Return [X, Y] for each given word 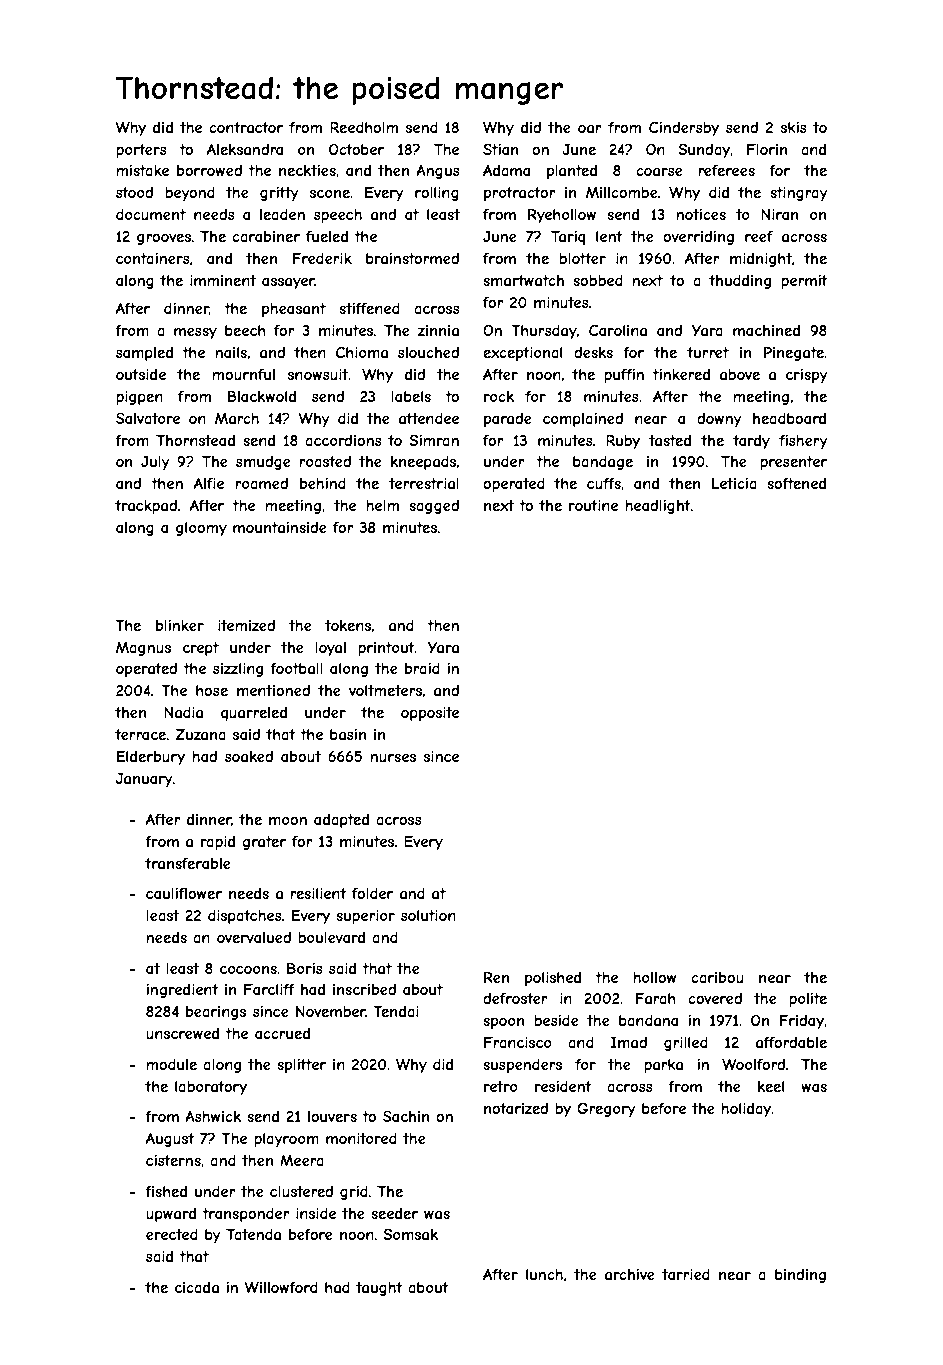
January [144, 780]
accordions [343, 440]
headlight [658, 507]
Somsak [410, 1234]
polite [808, 1000]
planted [572, 172]
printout [386, 649]
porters [141, 151]
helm [382, 505]
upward [171, 1215]
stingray [799, 194]
